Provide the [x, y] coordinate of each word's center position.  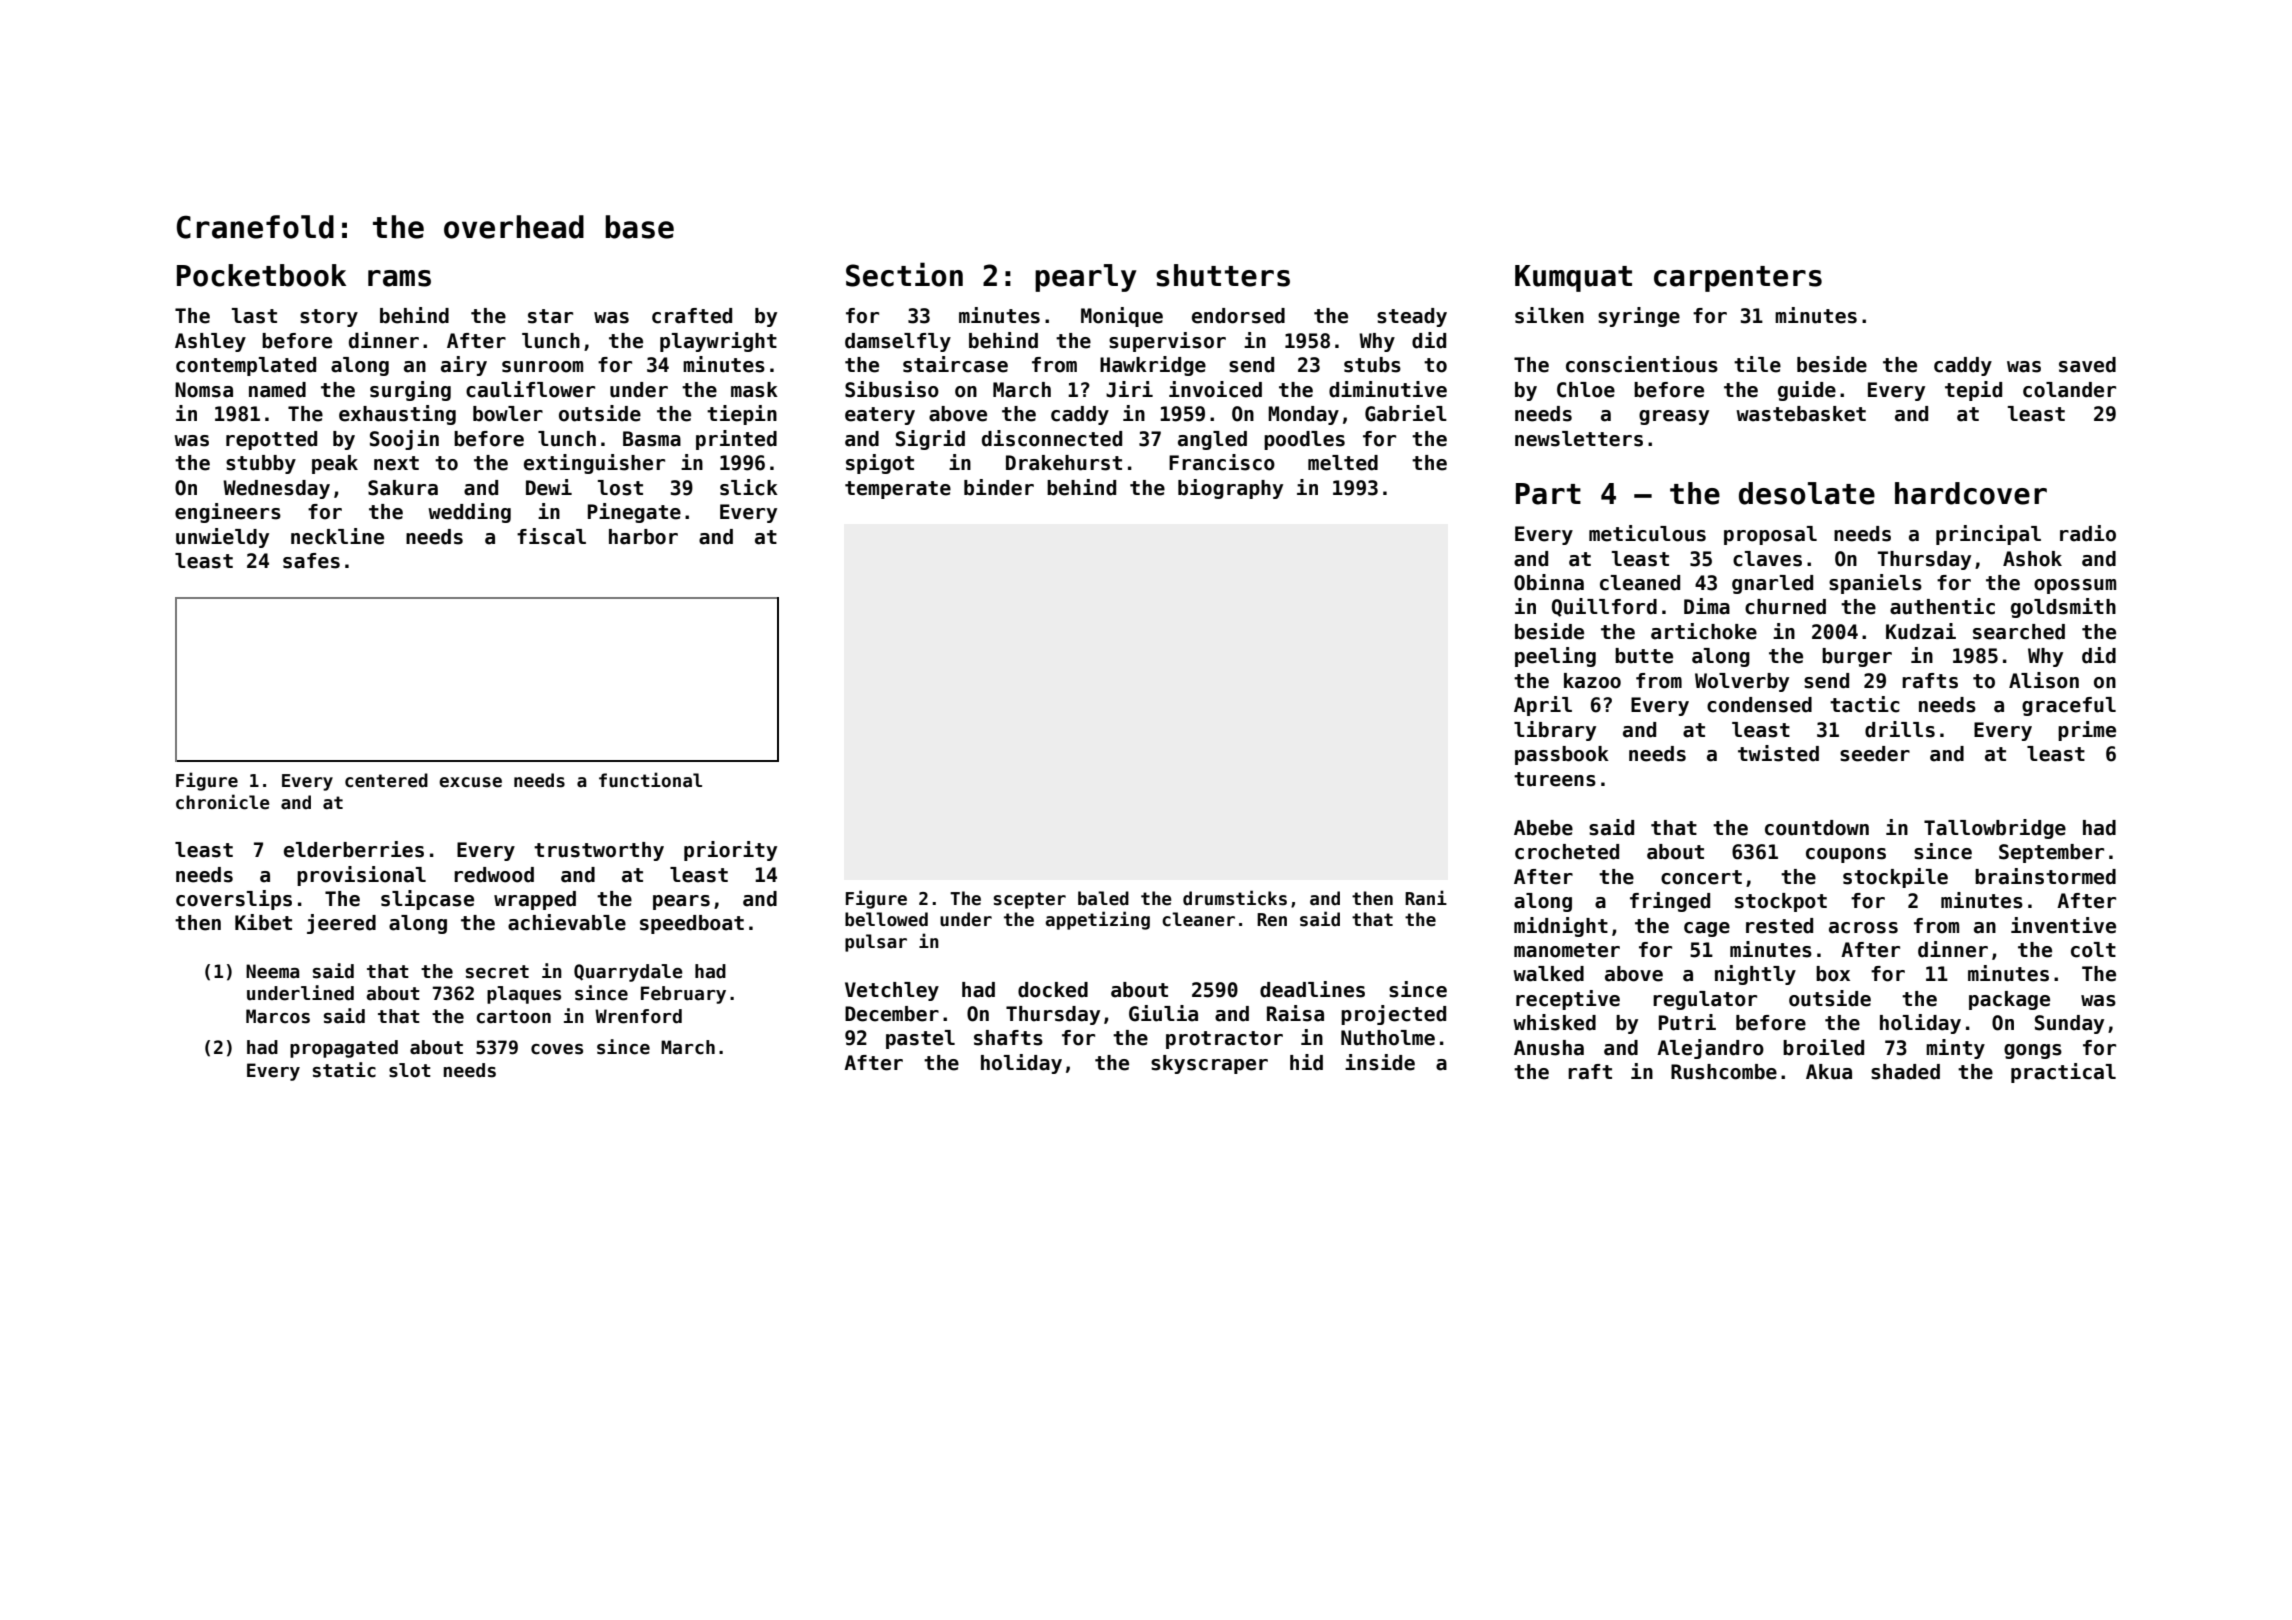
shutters [1223, 275]
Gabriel [1406, 413]
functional [650, 780]
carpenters [1738, 279]
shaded [1905, 1072]
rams [399, 278]
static [344, 1070]
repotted [271, 440]
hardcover [1971, 493]
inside [1380, 1062]
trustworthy [599, 851]
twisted [1778, 753]
